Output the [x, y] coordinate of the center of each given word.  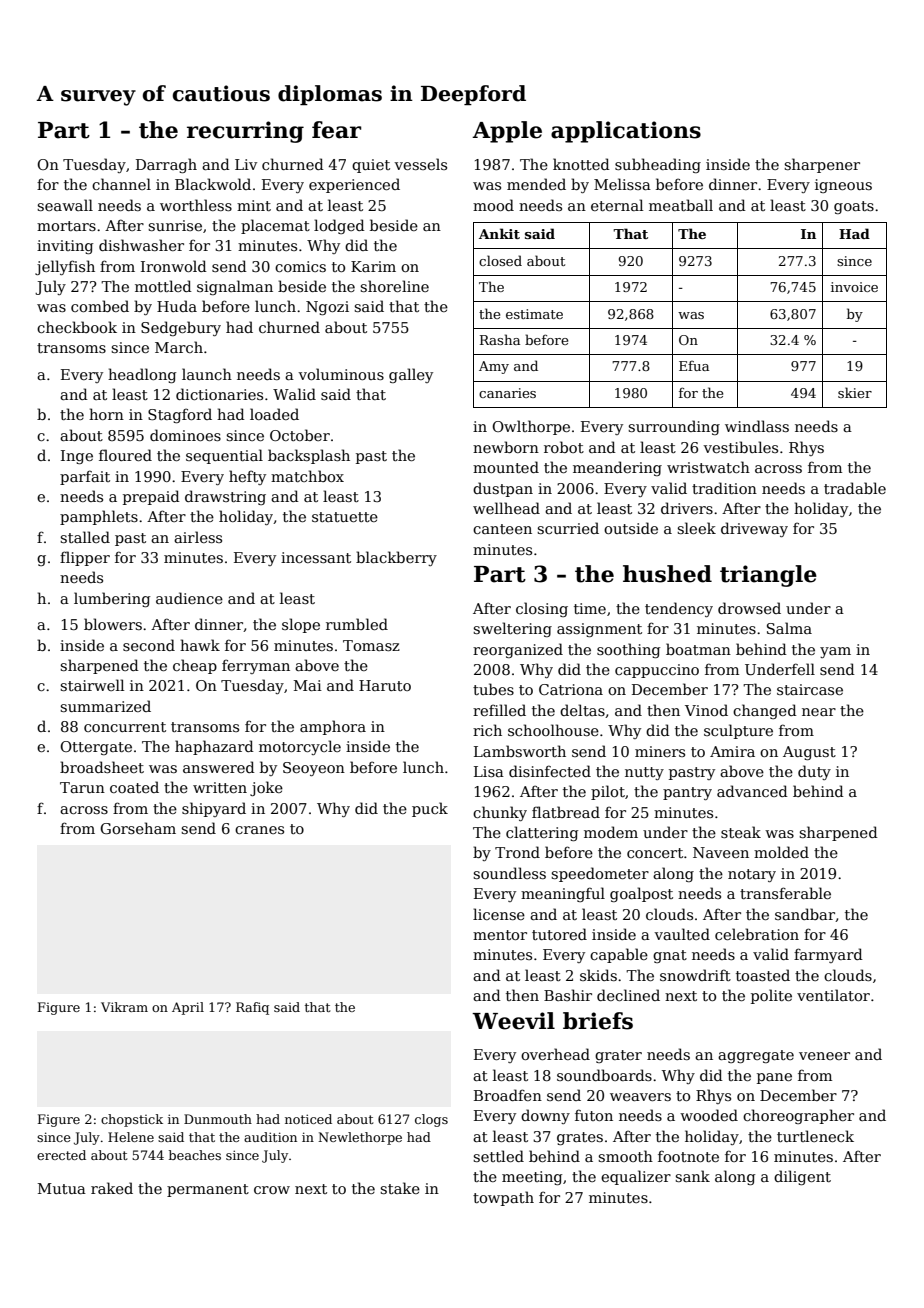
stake [400, 1188]
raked [112, 1188]
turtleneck [815, 1136]
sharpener [822, 165]
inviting [65, 247]
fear [336, 130]
